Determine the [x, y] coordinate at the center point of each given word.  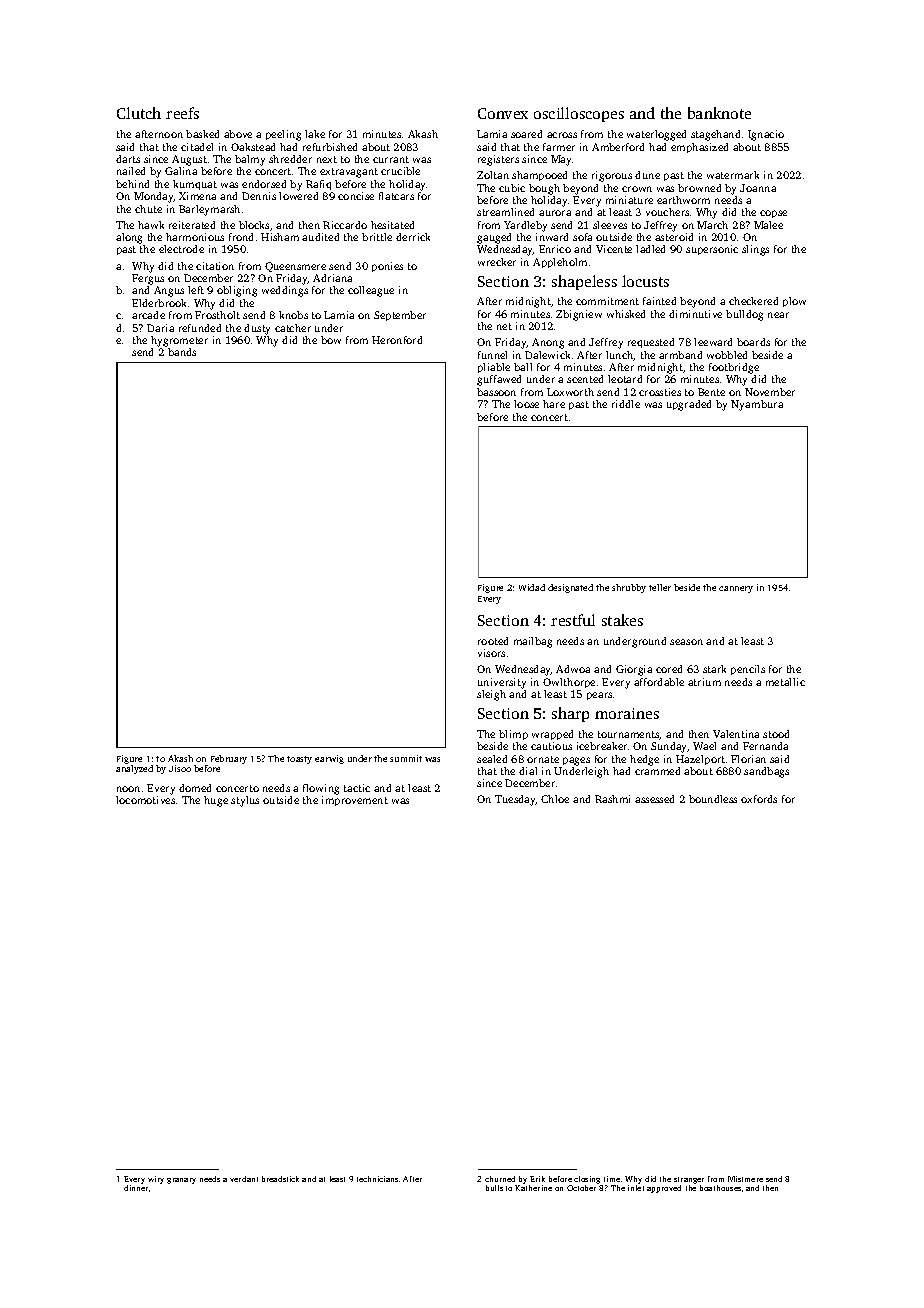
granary [181, 1181]
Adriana [332, 278]
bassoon [496, 392]
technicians [377, 1179]
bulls [494, 1188]
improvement [355, 801]
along [129, 238]
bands [182, 352]
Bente [711, 392]
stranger [689, 1180]
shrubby [629, 588]
